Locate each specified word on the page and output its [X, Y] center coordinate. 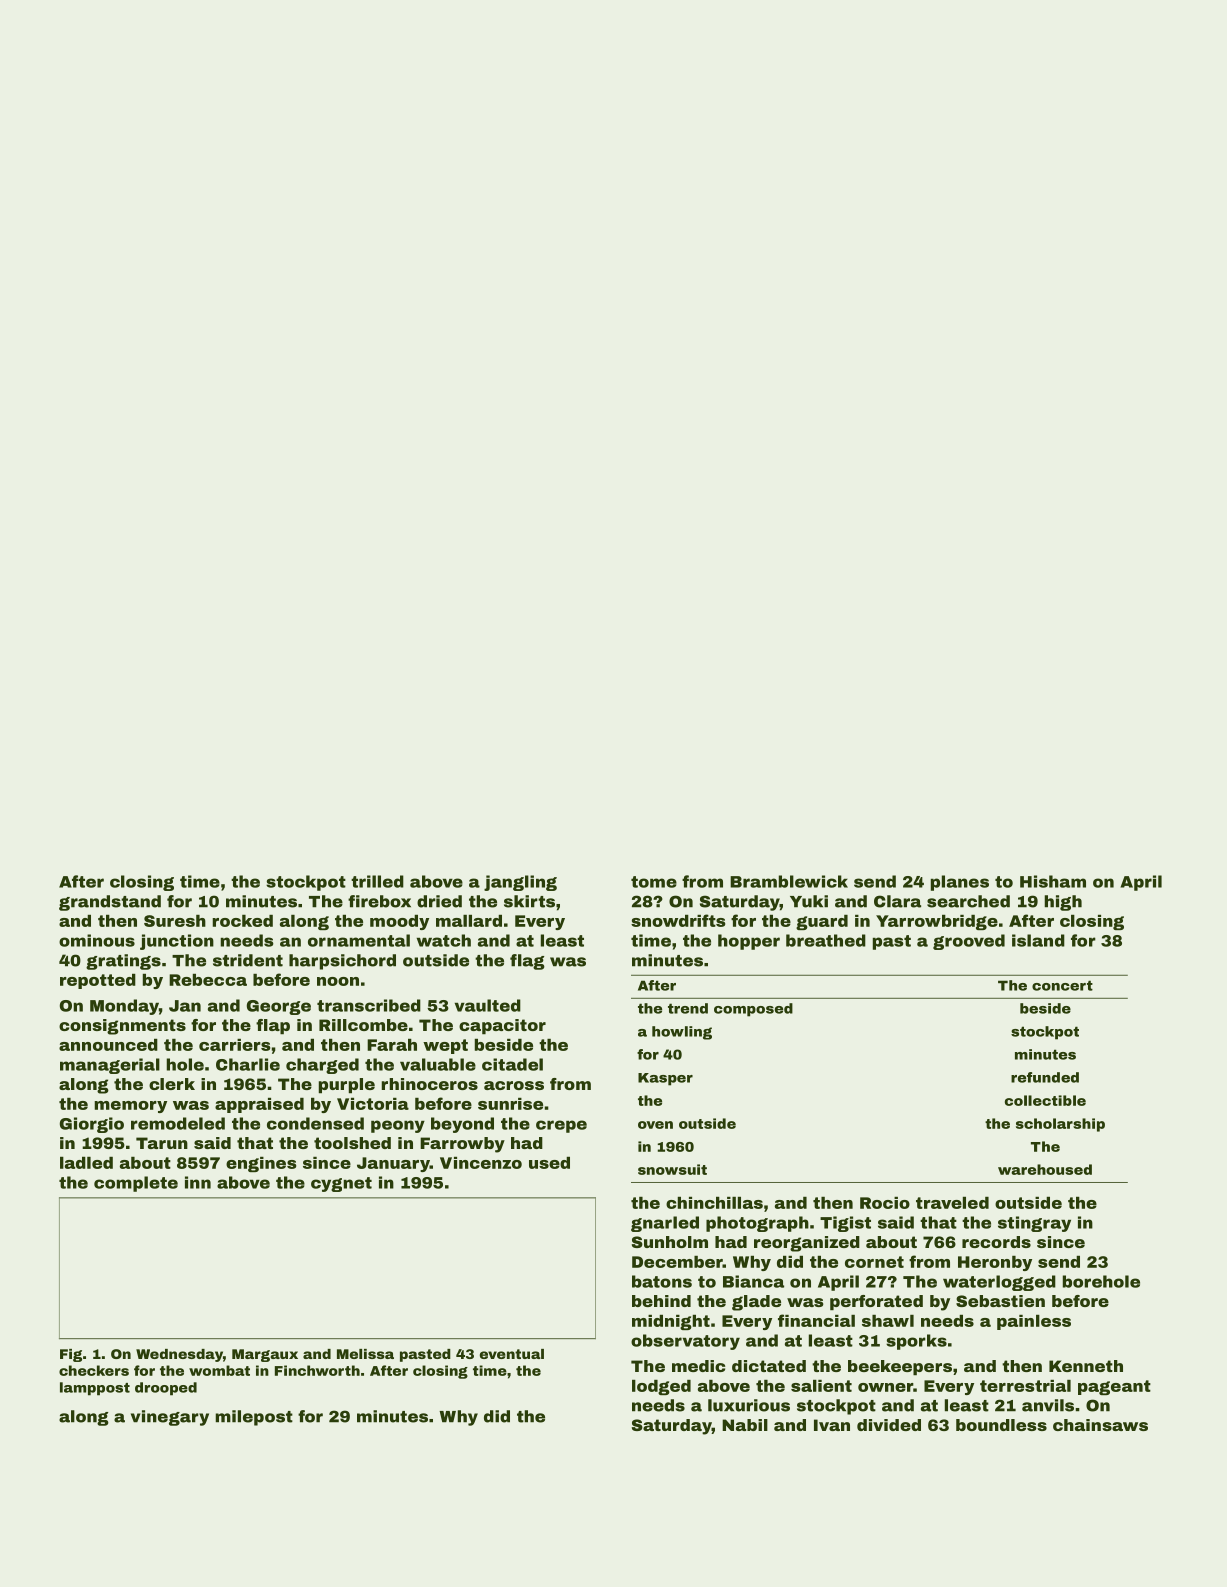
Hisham [1053, 881]
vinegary [170, 1418]
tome [654, 882]
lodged [661, 1387]
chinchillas [714, 1203]
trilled [377, 881]
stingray [1034, 1224]
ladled [86, 1163]
